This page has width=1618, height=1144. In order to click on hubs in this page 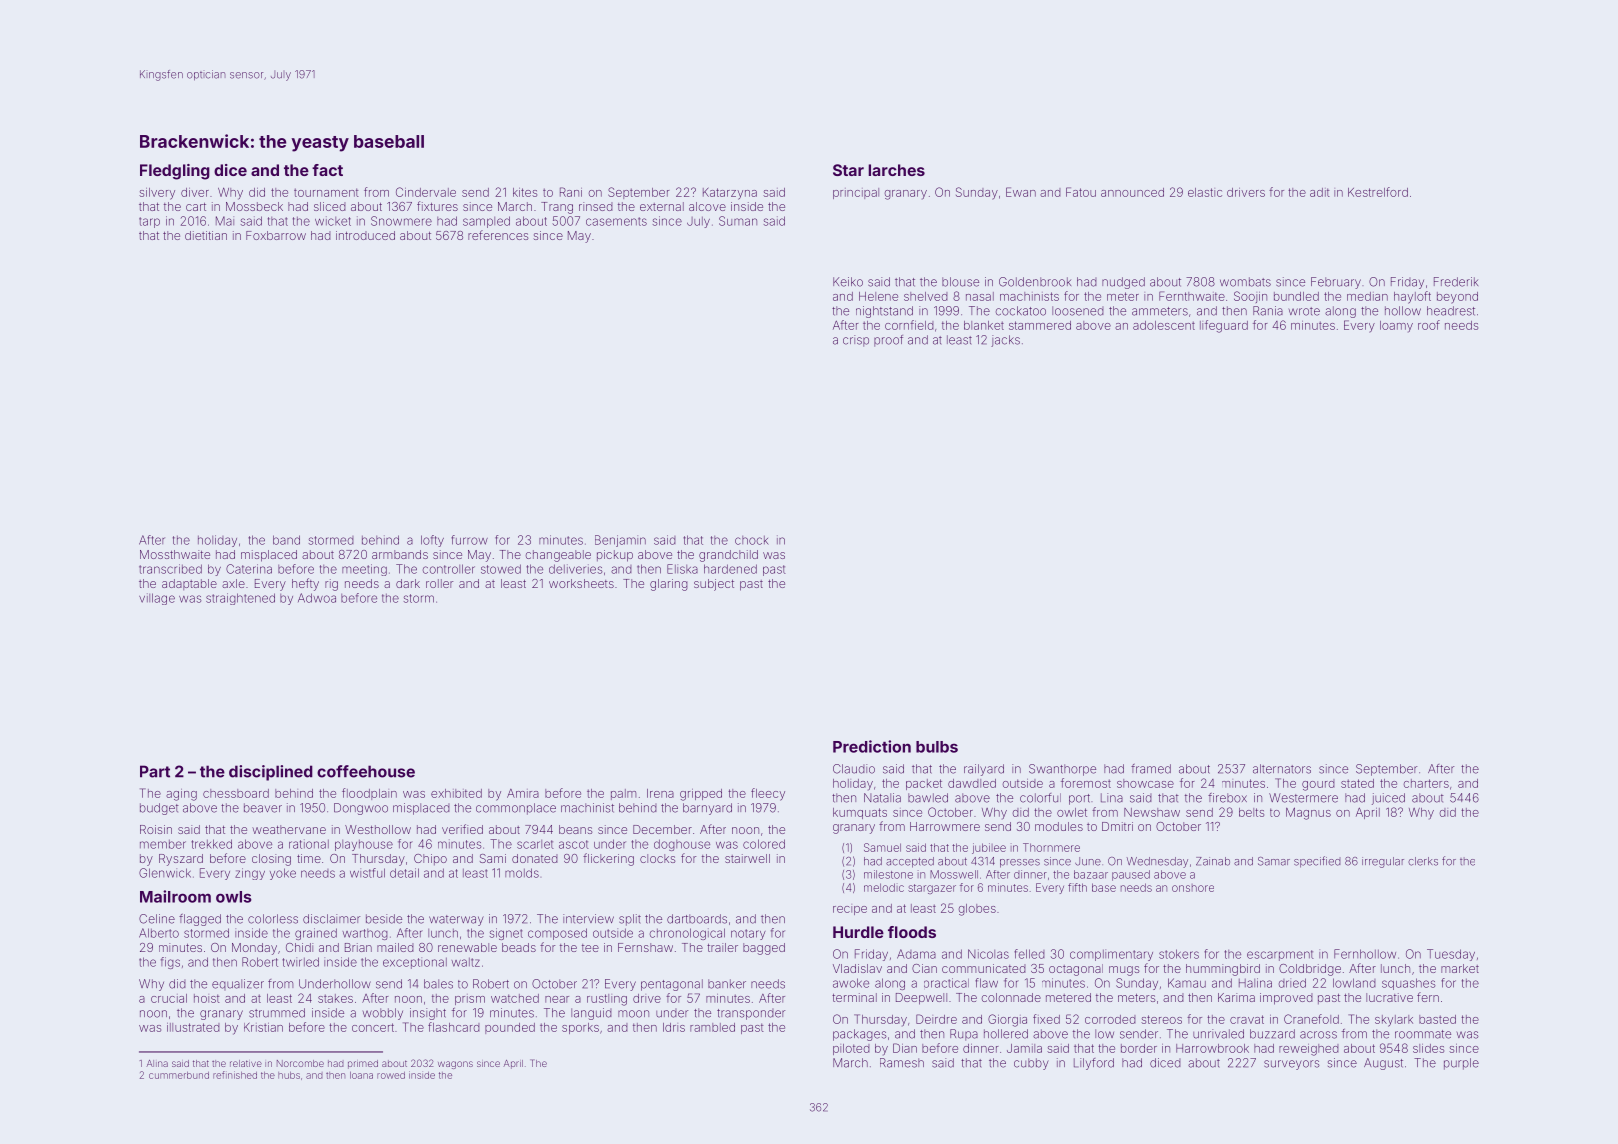, I will do `click(289, 1075)`.
